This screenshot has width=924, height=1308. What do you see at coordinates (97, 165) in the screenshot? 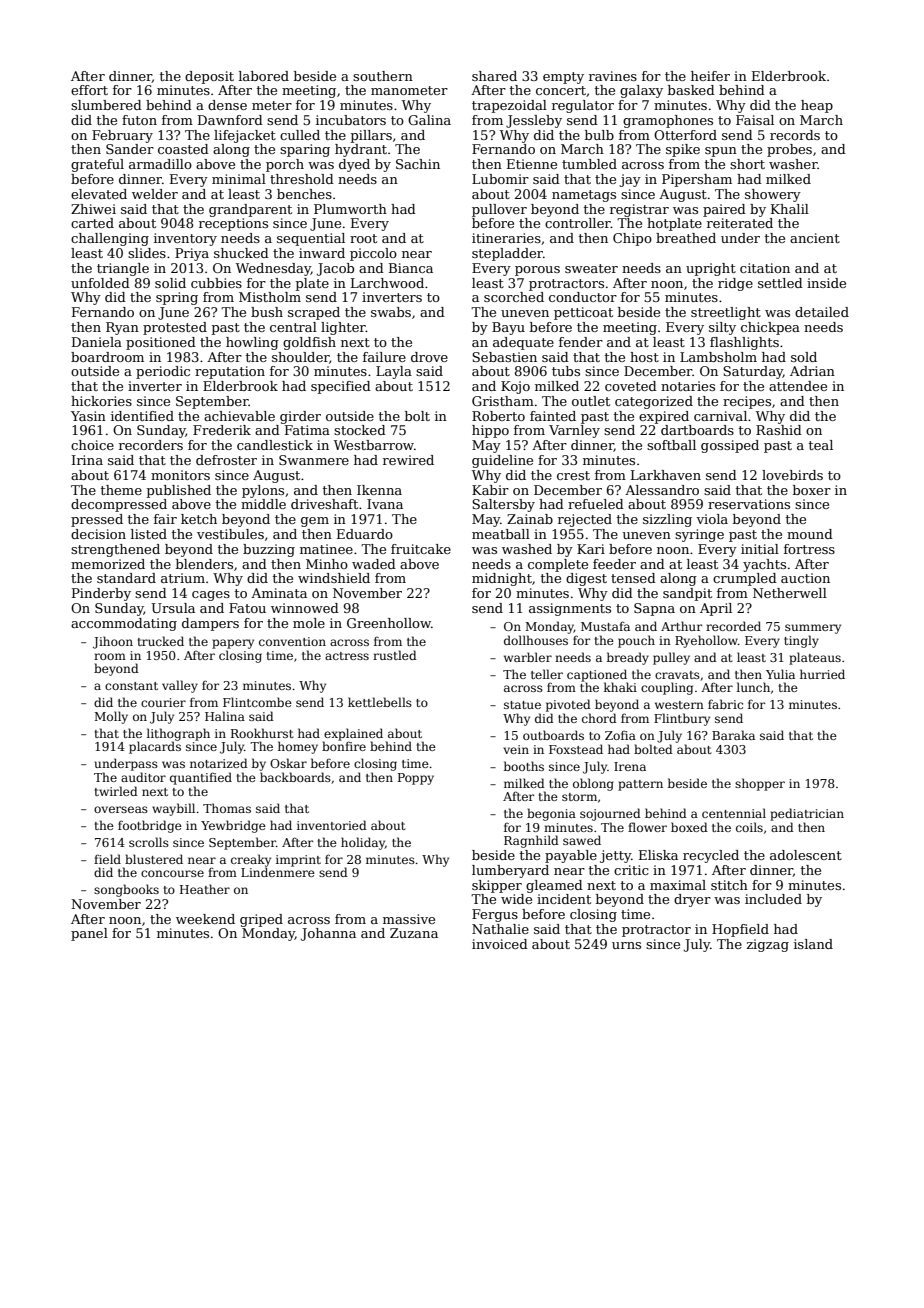
I see `grateful` at bounding box center [97, 165].
